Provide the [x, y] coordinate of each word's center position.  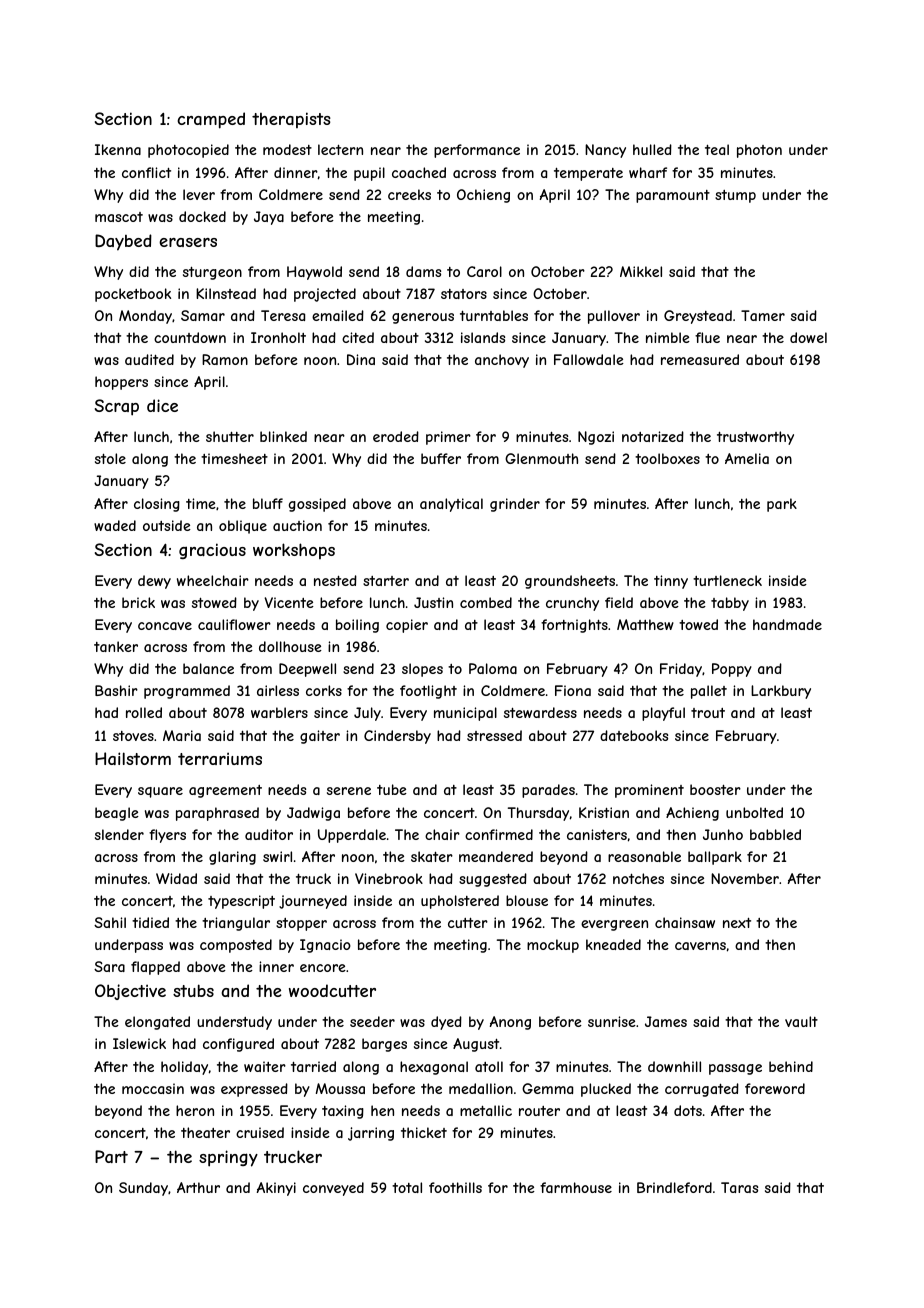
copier [407, 626]
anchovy [502, 361]
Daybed [123, 242]
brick [138, 602]
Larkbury [781, 692]
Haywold [314, 273]
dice [162, 405]
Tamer [763, 315]
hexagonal [434, 1068]
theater [205, 1132]
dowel [808, 337]
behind [791, 1066]
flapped [155, 968]
